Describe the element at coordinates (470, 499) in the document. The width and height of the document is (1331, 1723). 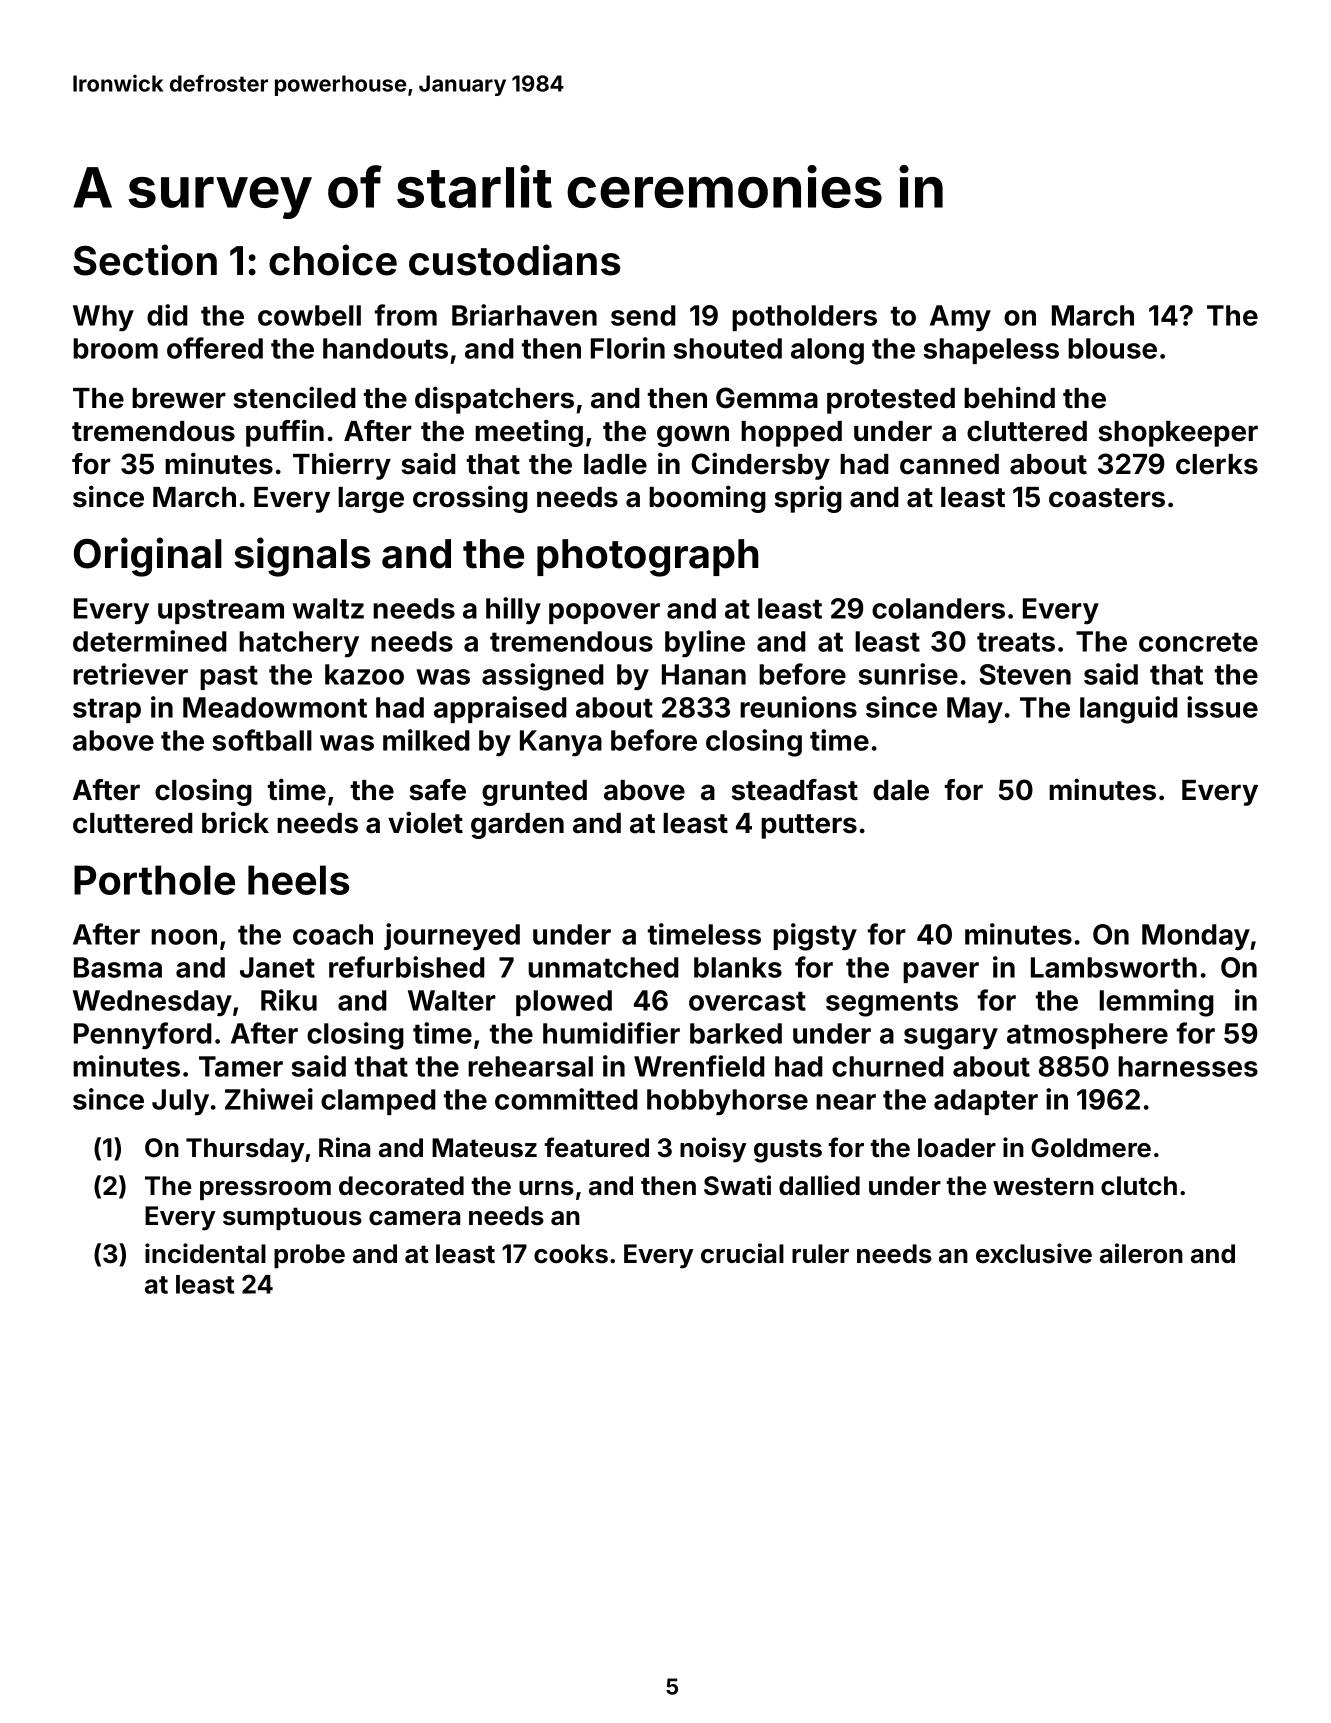
I see `crossing` at that location.
